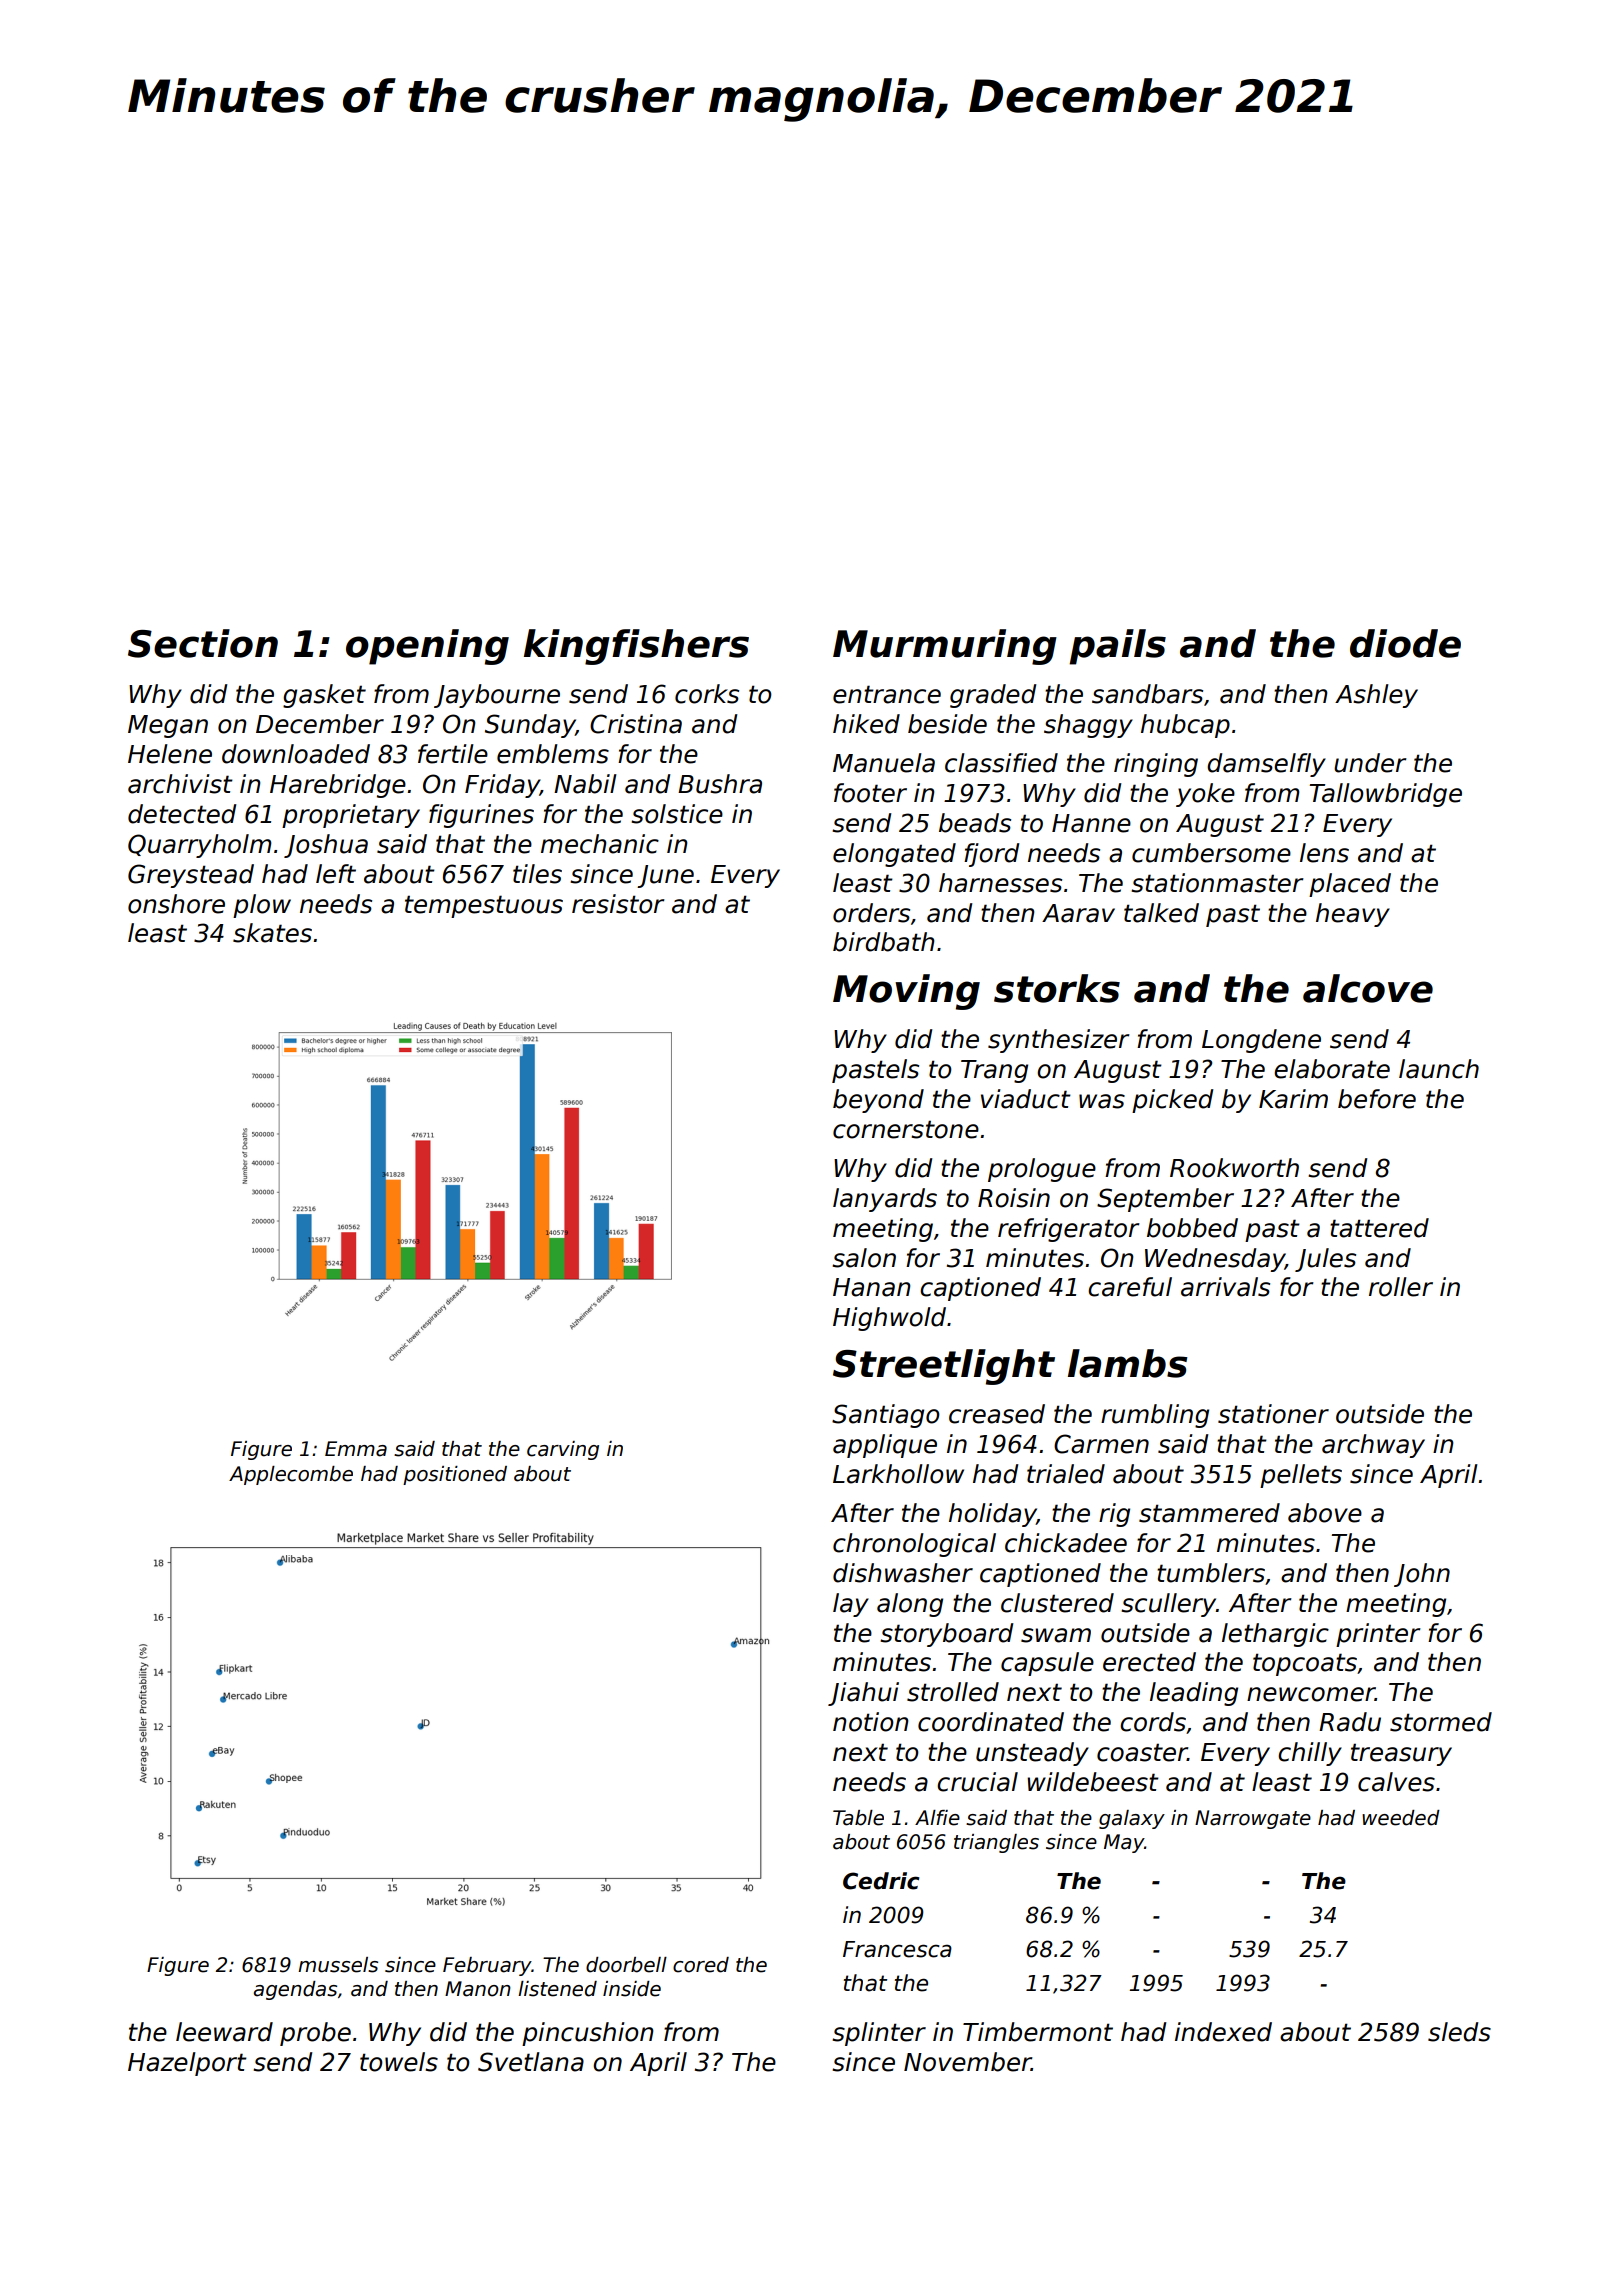 Image resolution: width=1620 pixels, height=2292 pixels. Describe the element at coordinates (863, 1694) in the image. I see `Jiahui` at that location.
